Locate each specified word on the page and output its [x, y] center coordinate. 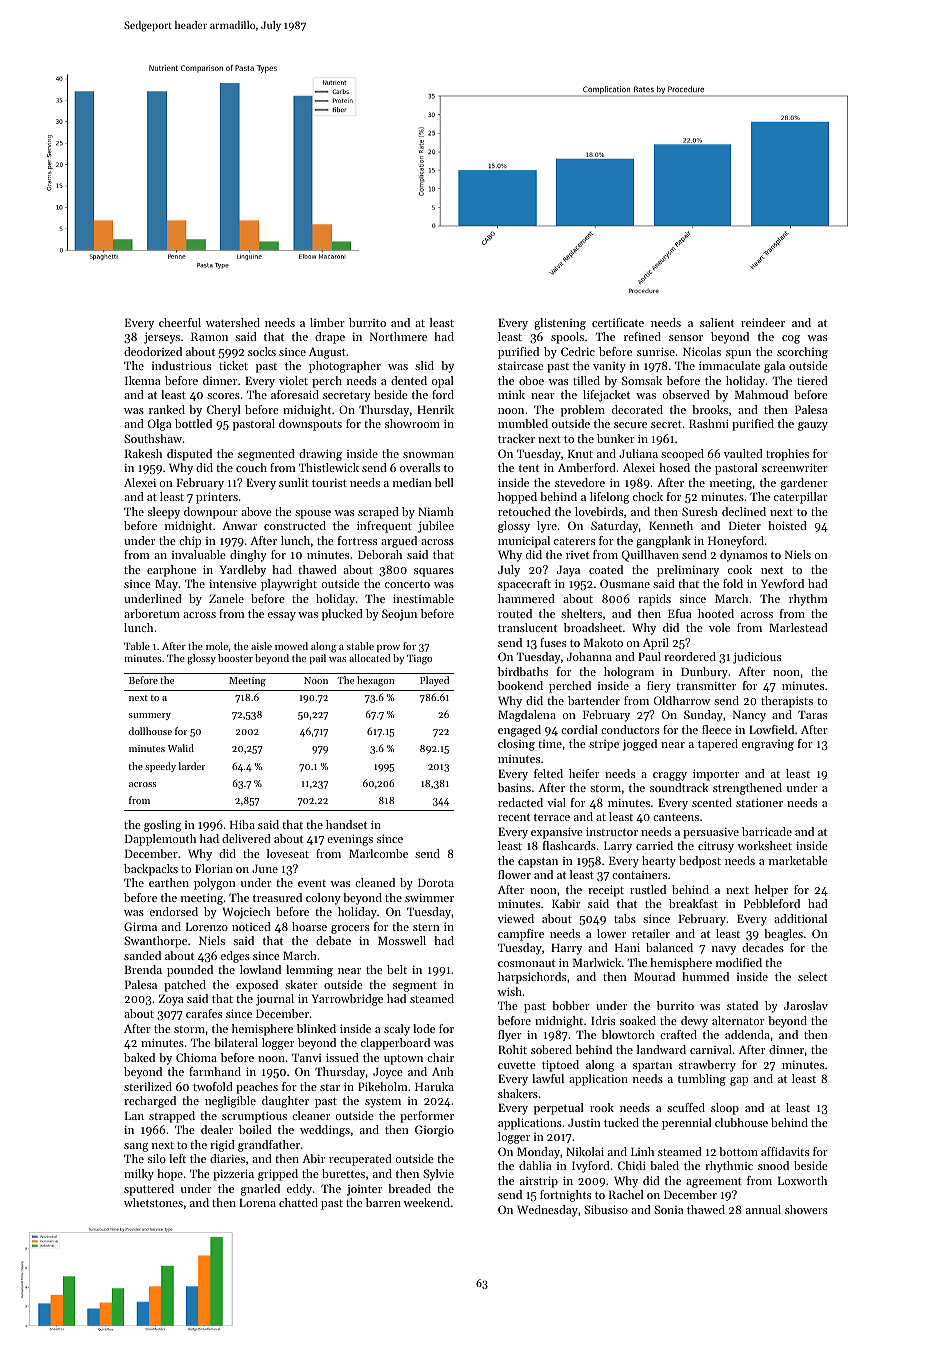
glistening [560, 324]
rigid [222, 1146]
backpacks [151, 870]
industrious [181, 365]
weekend [427, 1202]
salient [717, 322]
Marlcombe [378, 853]
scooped [682, 455]
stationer [759, 802]
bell [444, 482]
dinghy [248, 556]
